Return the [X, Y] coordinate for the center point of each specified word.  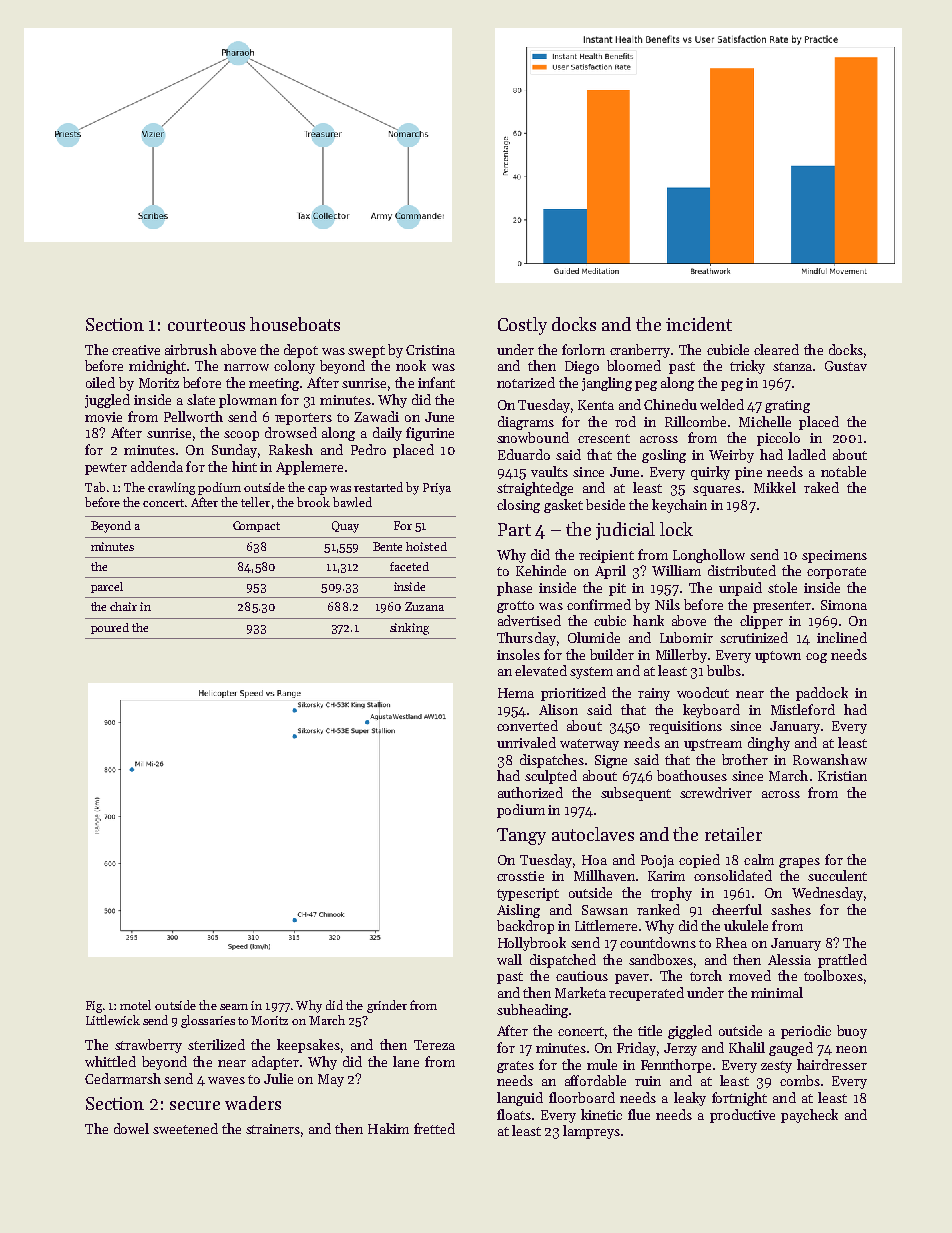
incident [699, 324]
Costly [522, 326]
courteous [206, 325]
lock [676, 529]
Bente [387, 546]
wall [509, 959]
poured [110, 628]
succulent [837, 875]
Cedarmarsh [123, 1078]
